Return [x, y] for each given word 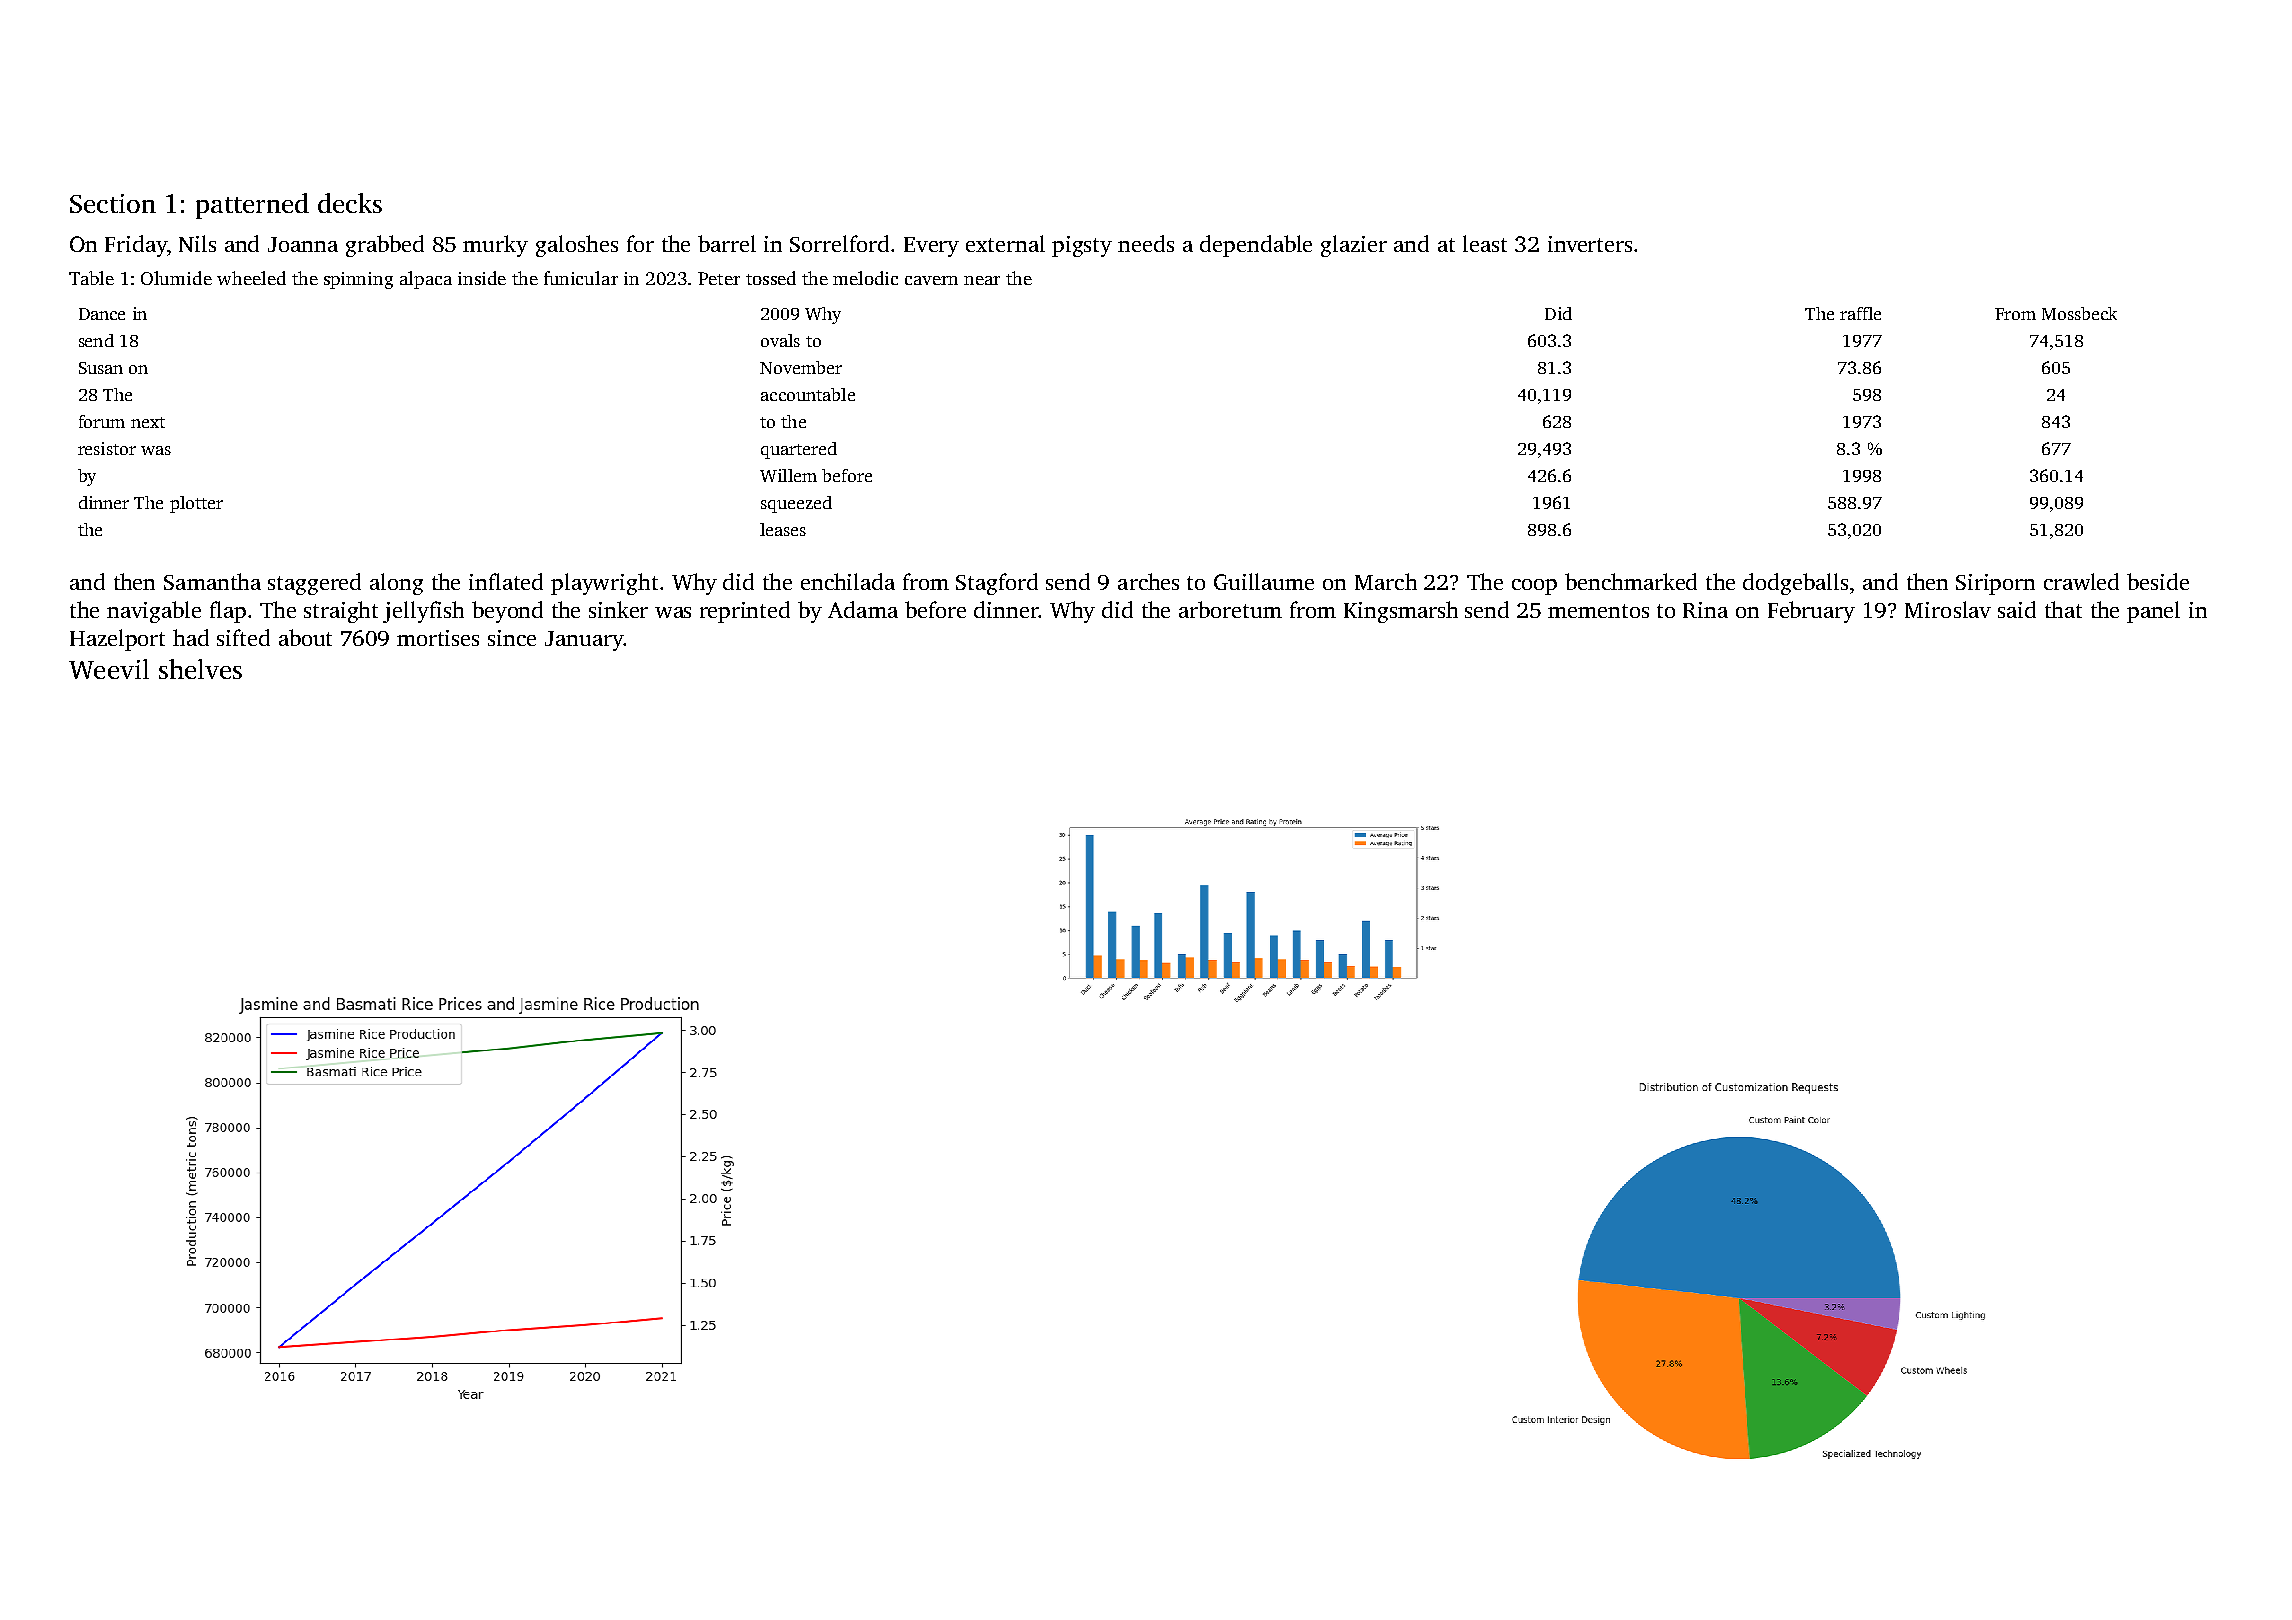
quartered [799, 450]
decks [350, 203]
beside [2158, 581]
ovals [780, 340]
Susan [101, 368]
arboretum [1230, 609]
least [1485, 243]
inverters [1590, 244]
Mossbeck [2079, 313]
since [512, 638]
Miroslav [1948, 609]
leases [783, 529]
